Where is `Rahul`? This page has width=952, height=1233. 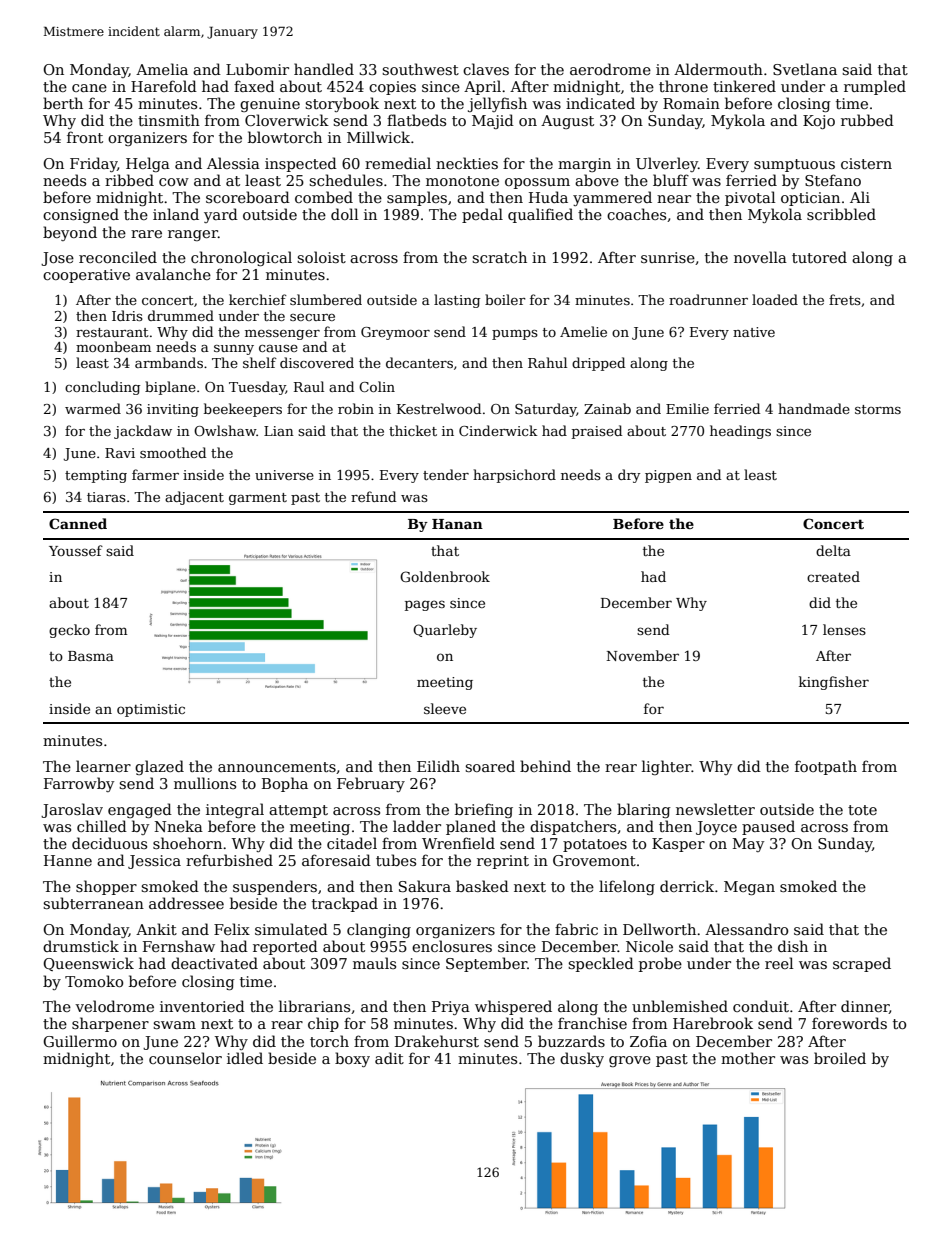
Rahul is located at coordinates (547, 362).
